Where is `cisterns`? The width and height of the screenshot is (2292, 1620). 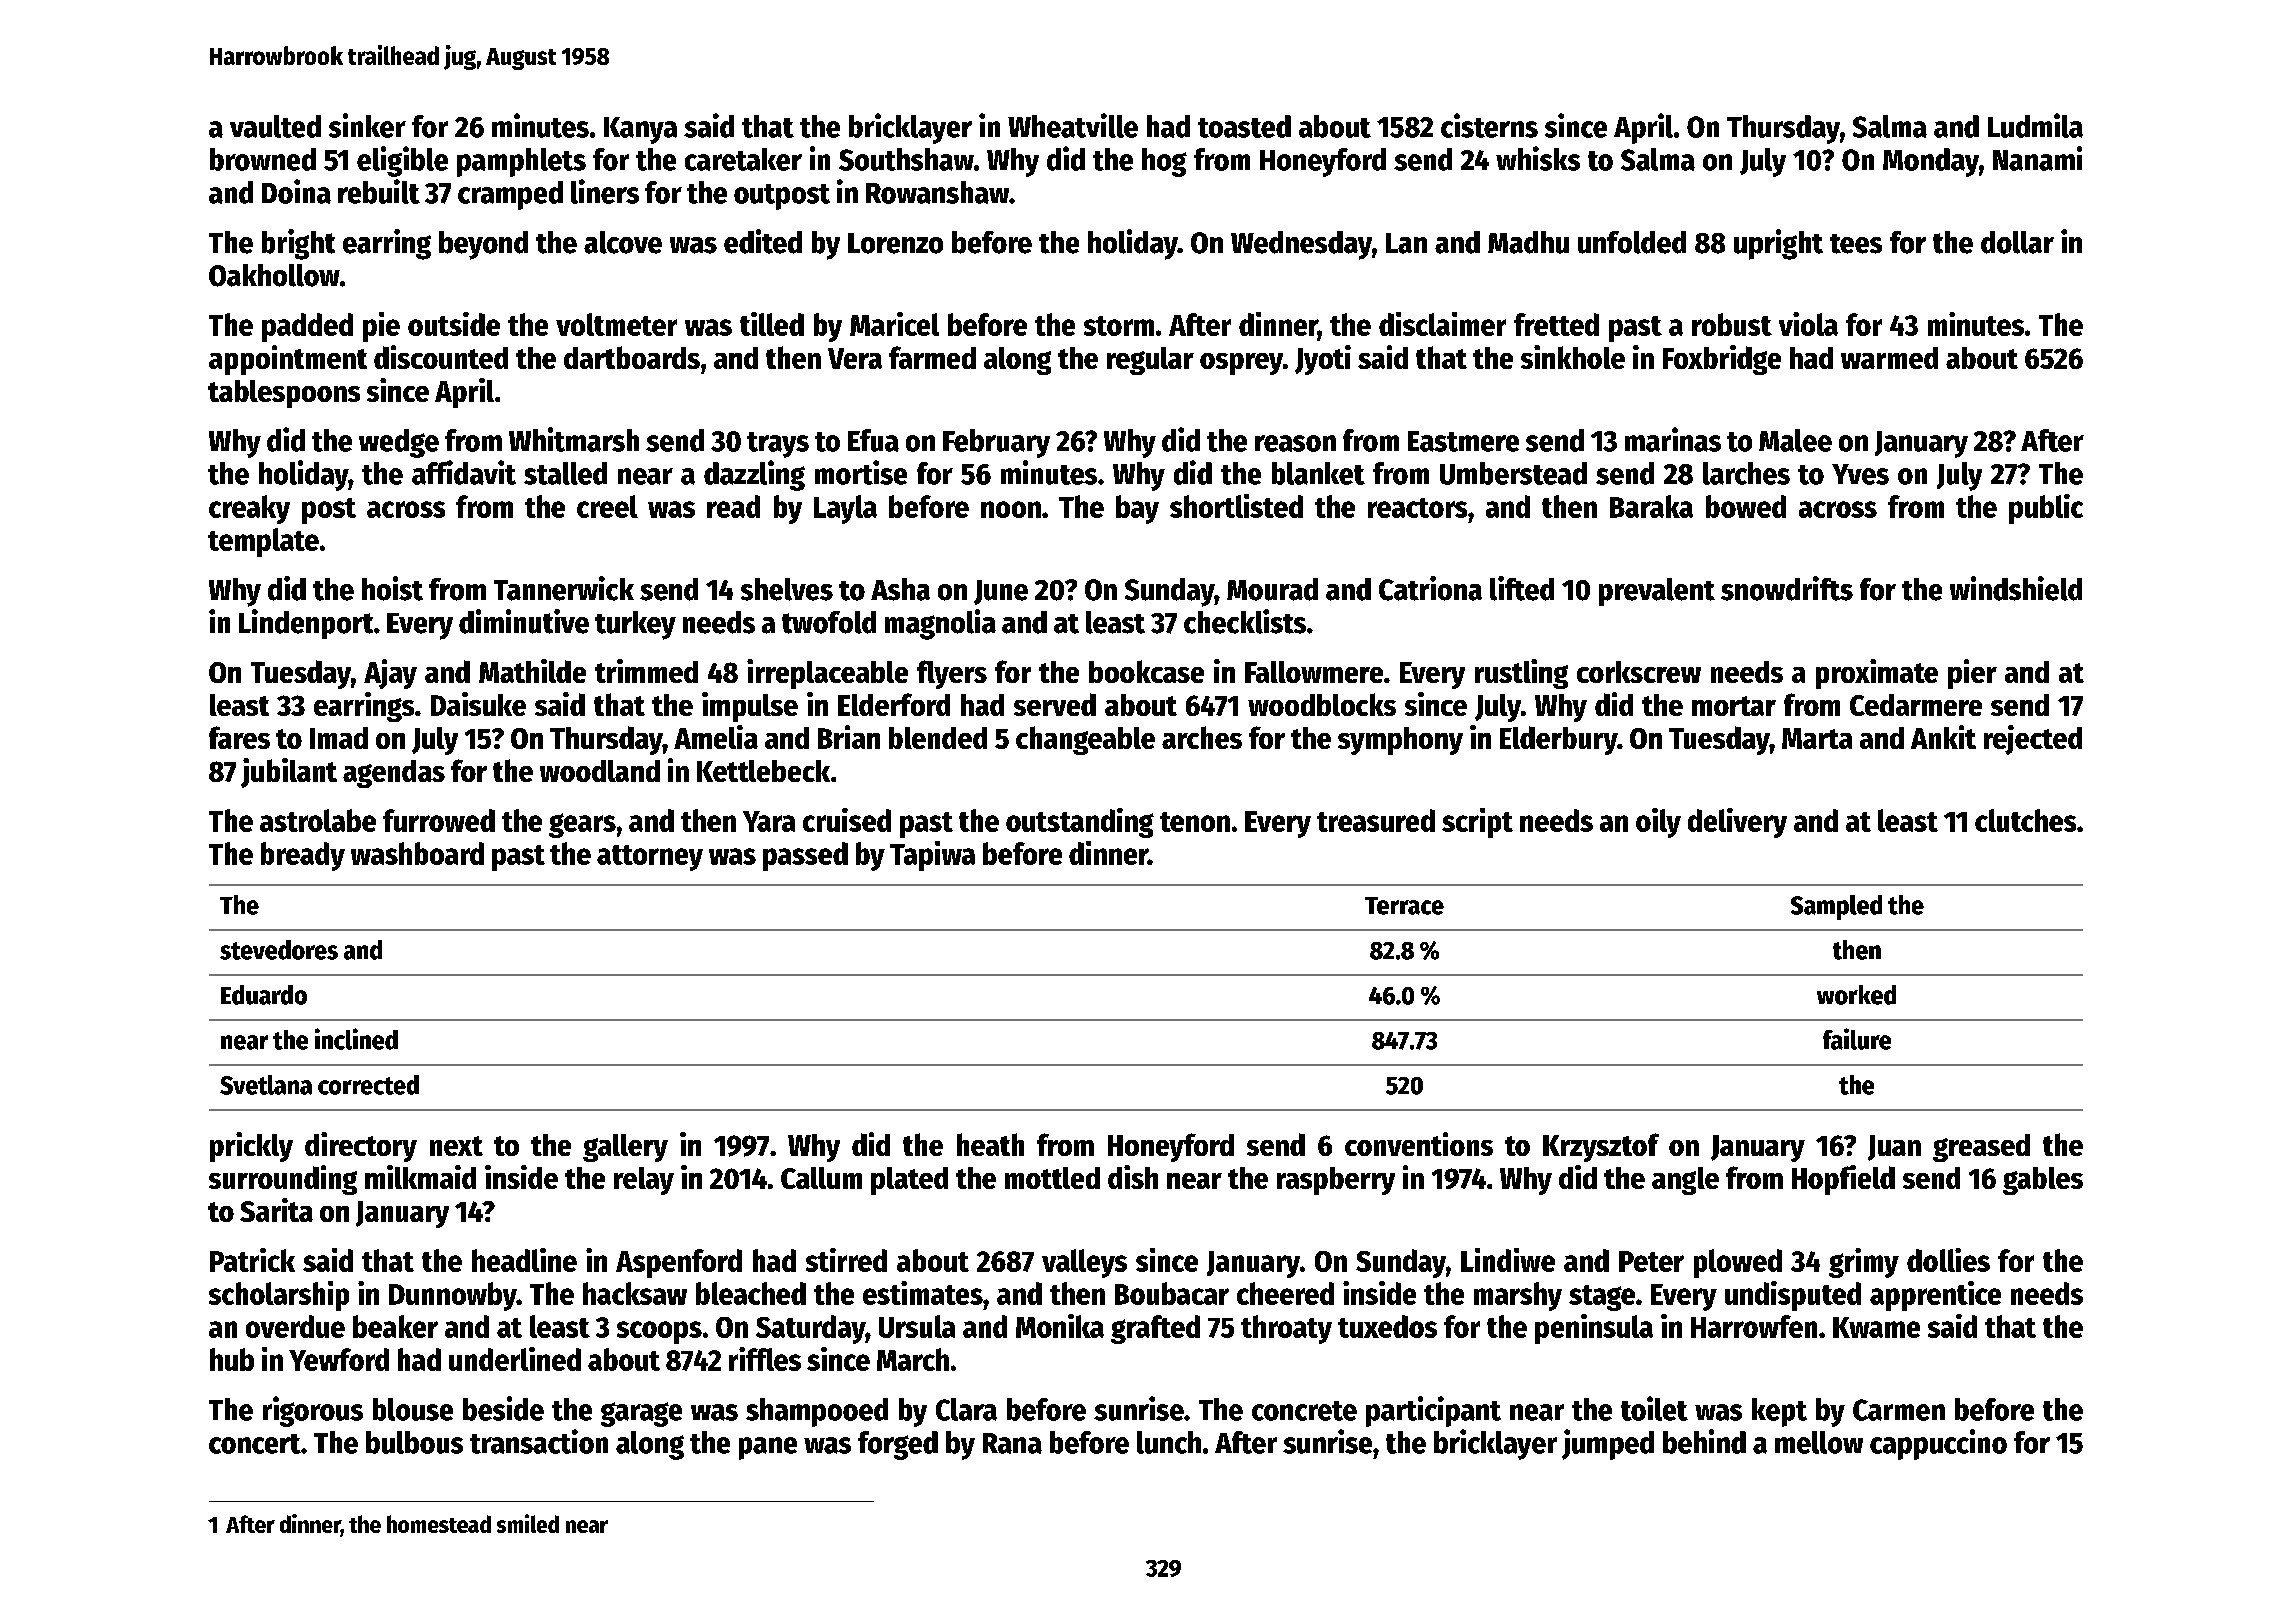 cisterns is located at coordinates (1489, 125).
